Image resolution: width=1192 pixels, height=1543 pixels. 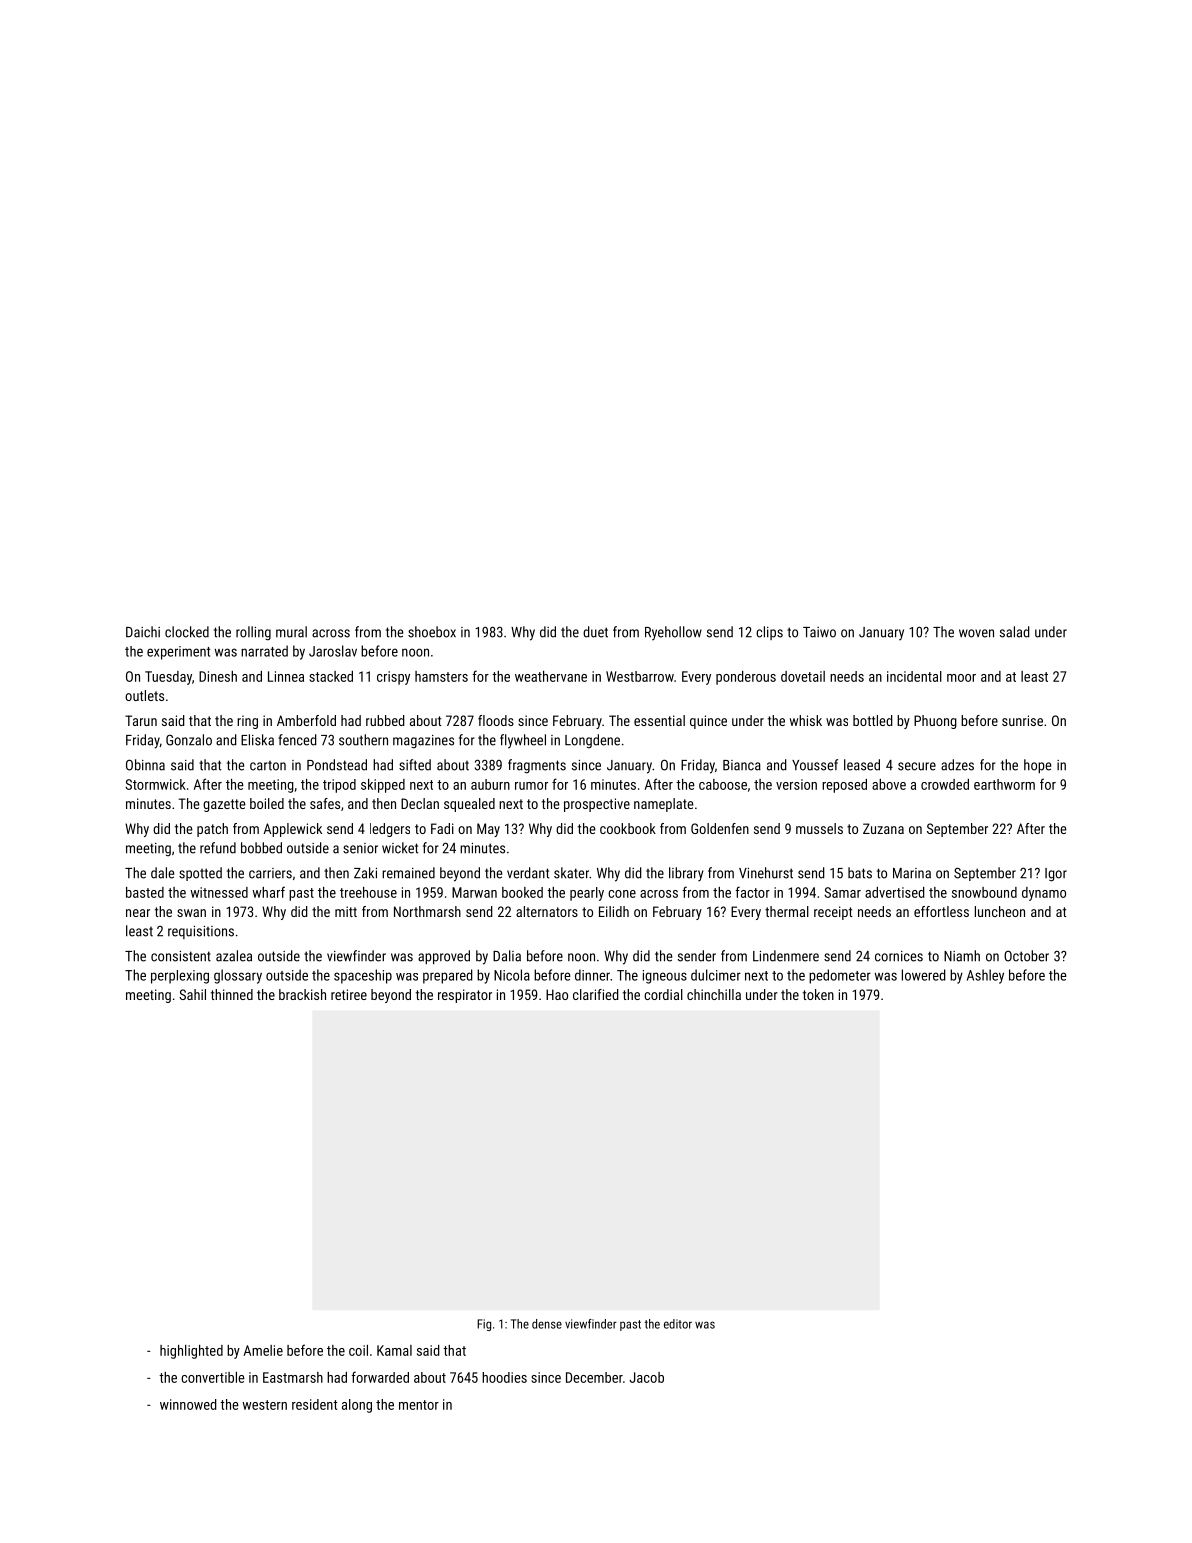 I want to click on chinchilla, so click(x=714, y=994).
